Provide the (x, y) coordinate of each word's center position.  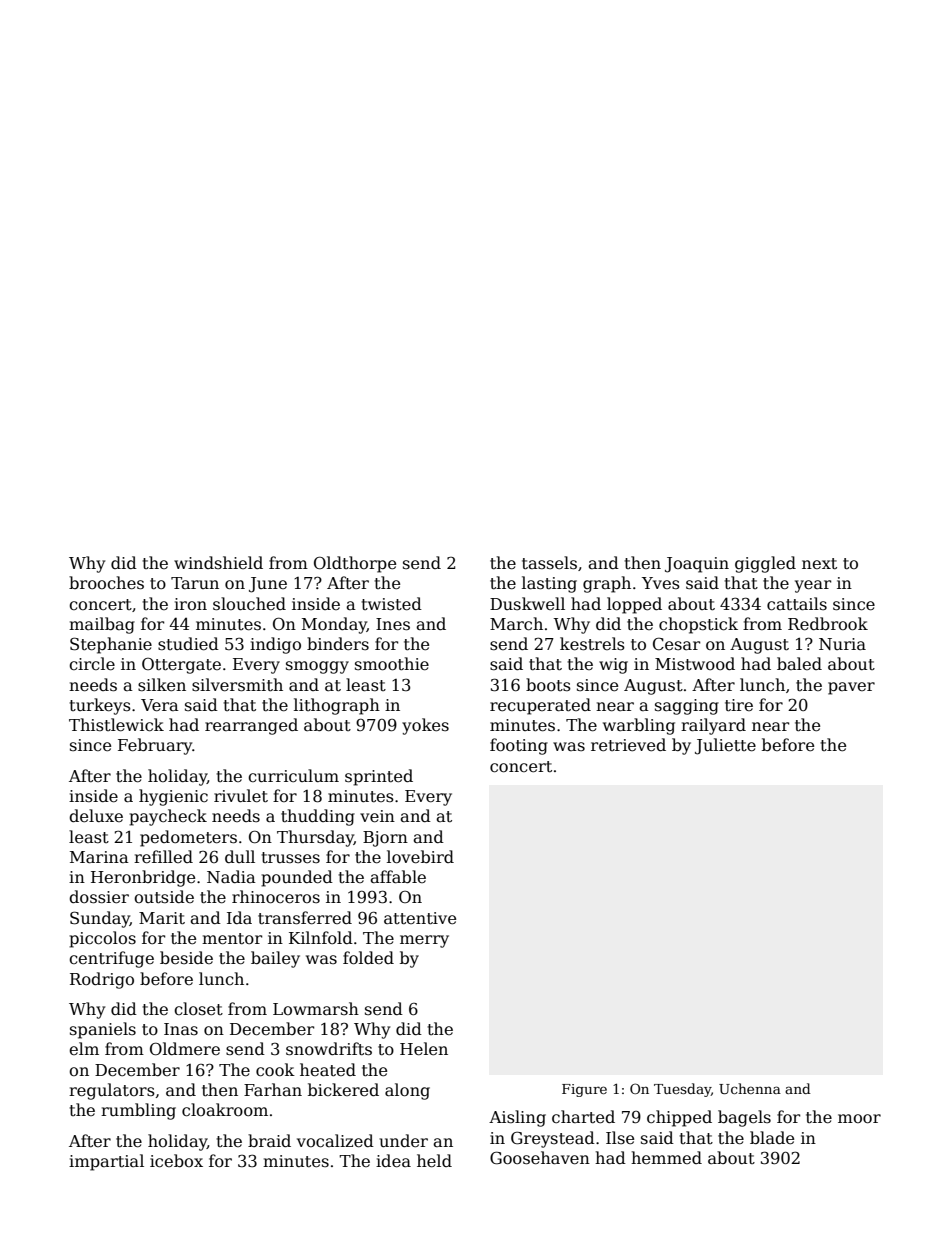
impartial (106, 1162)
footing (519, 746)
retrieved (628, 745)
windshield (218, 562)
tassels (549, 563)
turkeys (100, 706)
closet (198, 1009)
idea (393, 1161)
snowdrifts (329, 1049)
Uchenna (750, 1088)
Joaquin (697, 565)
